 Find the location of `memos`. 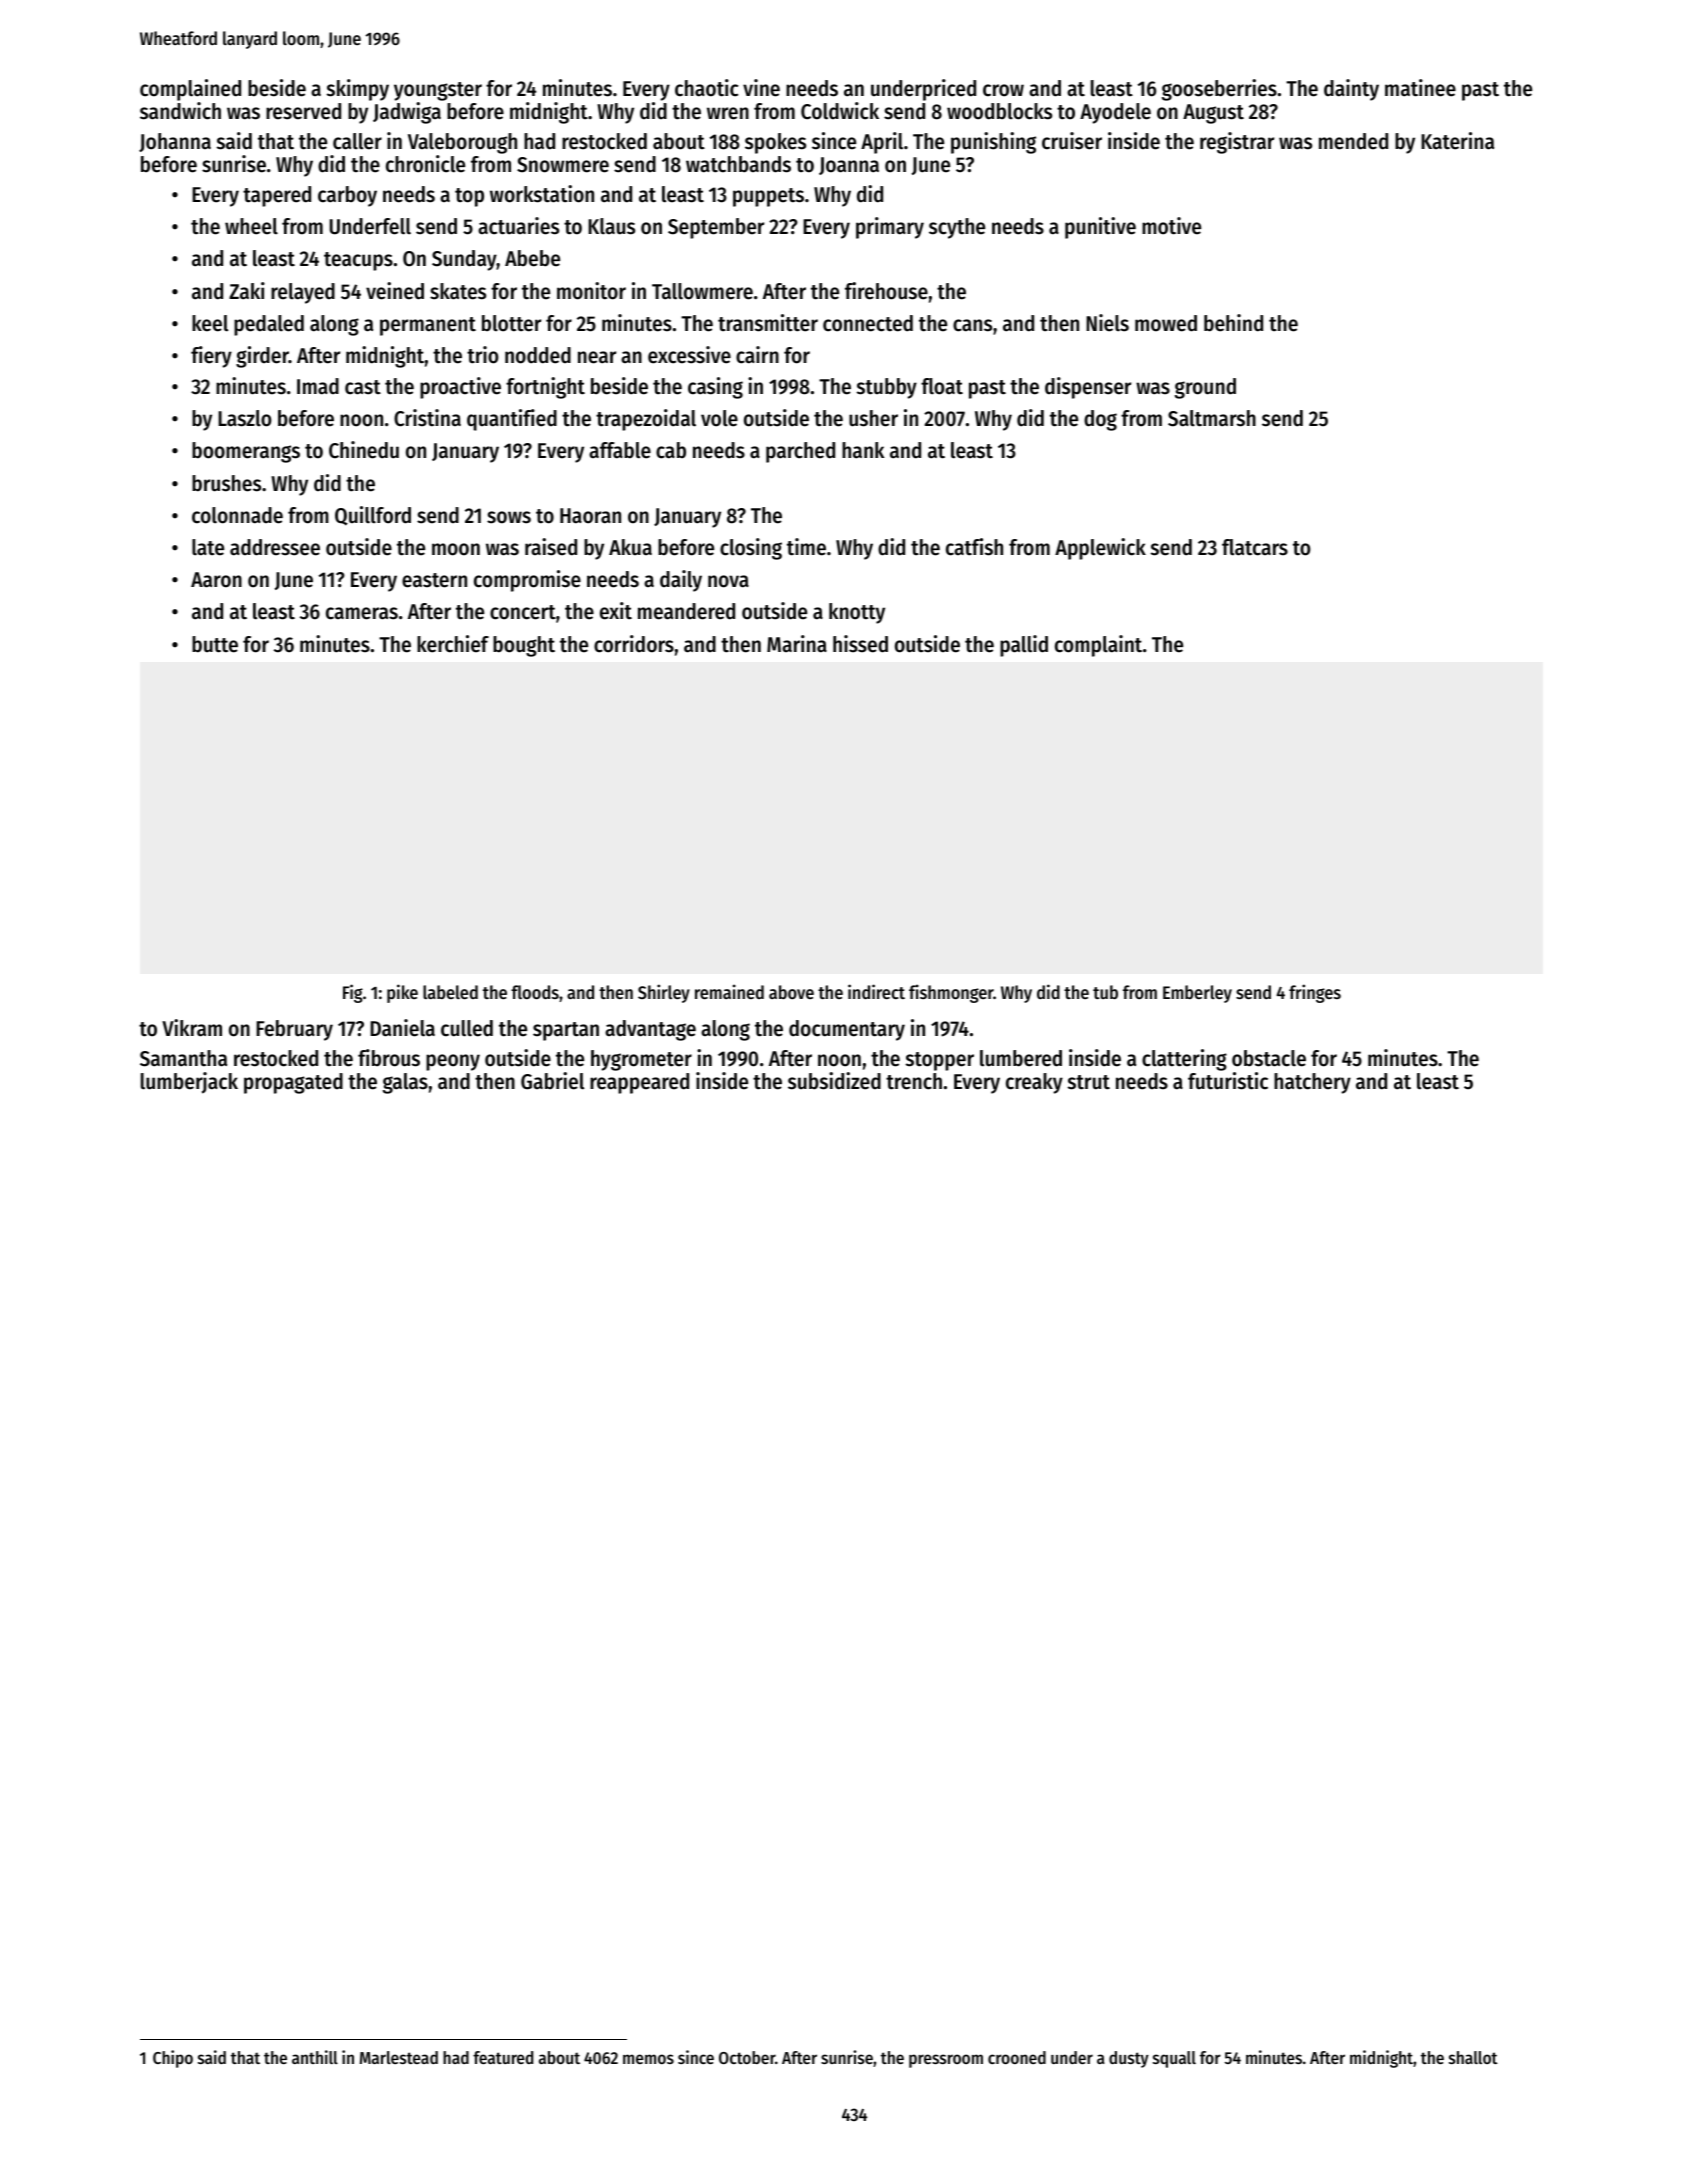

memos is located at coordinates (648, 2059).
